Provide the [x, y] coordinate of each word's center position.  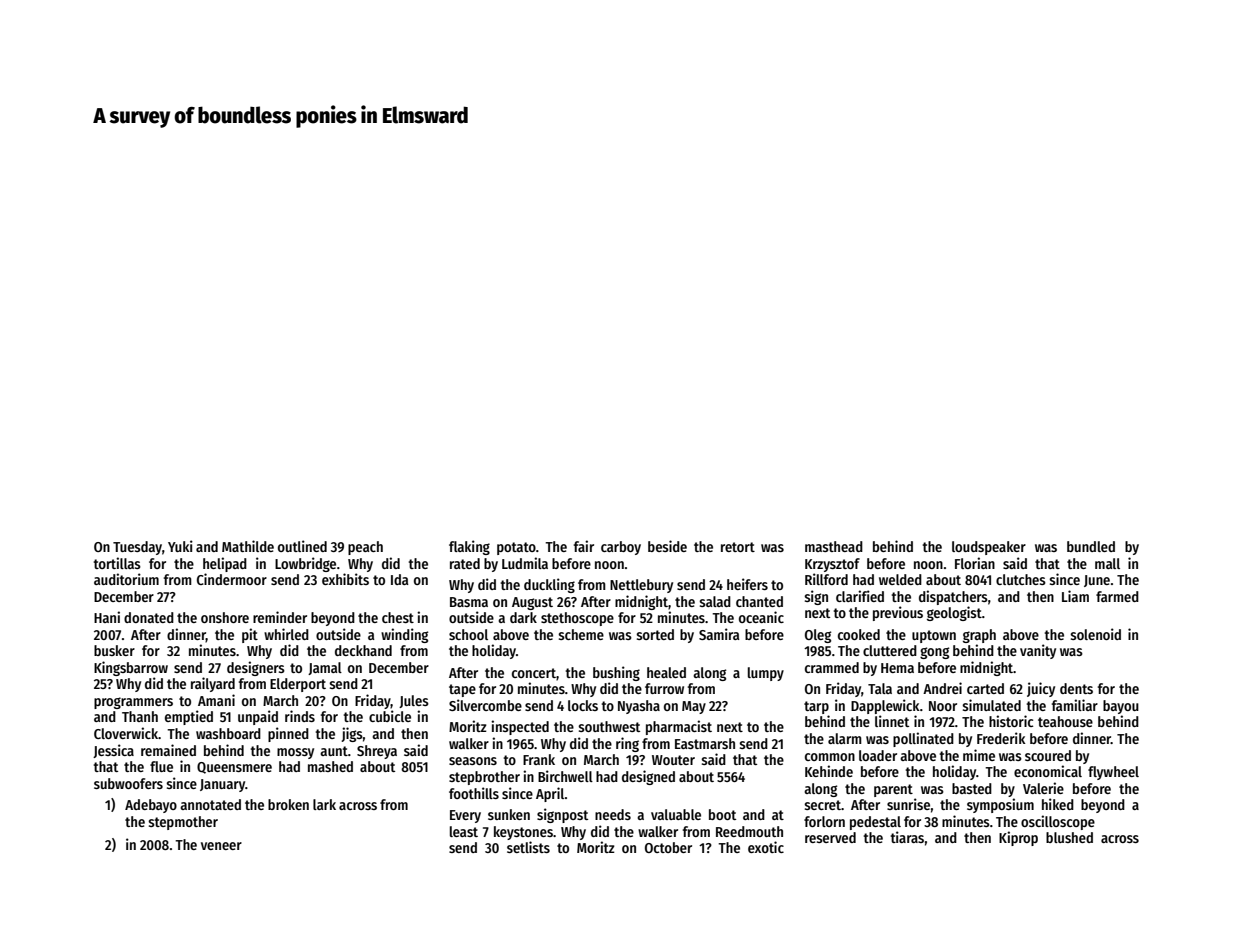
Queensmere [234, 768]
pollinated [923, 739]
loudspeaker [989, 548]
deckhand [363, 650]
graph [979, 636]
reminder [280, 617]
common [830, 757]
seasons [473, 761]
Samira [719, 634]
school [468, 634]
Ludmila [525, 563]
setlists [528, 847]
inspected [520, 727]
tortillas [117, 563]
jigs [352, 734]
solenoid [1095, 634]
